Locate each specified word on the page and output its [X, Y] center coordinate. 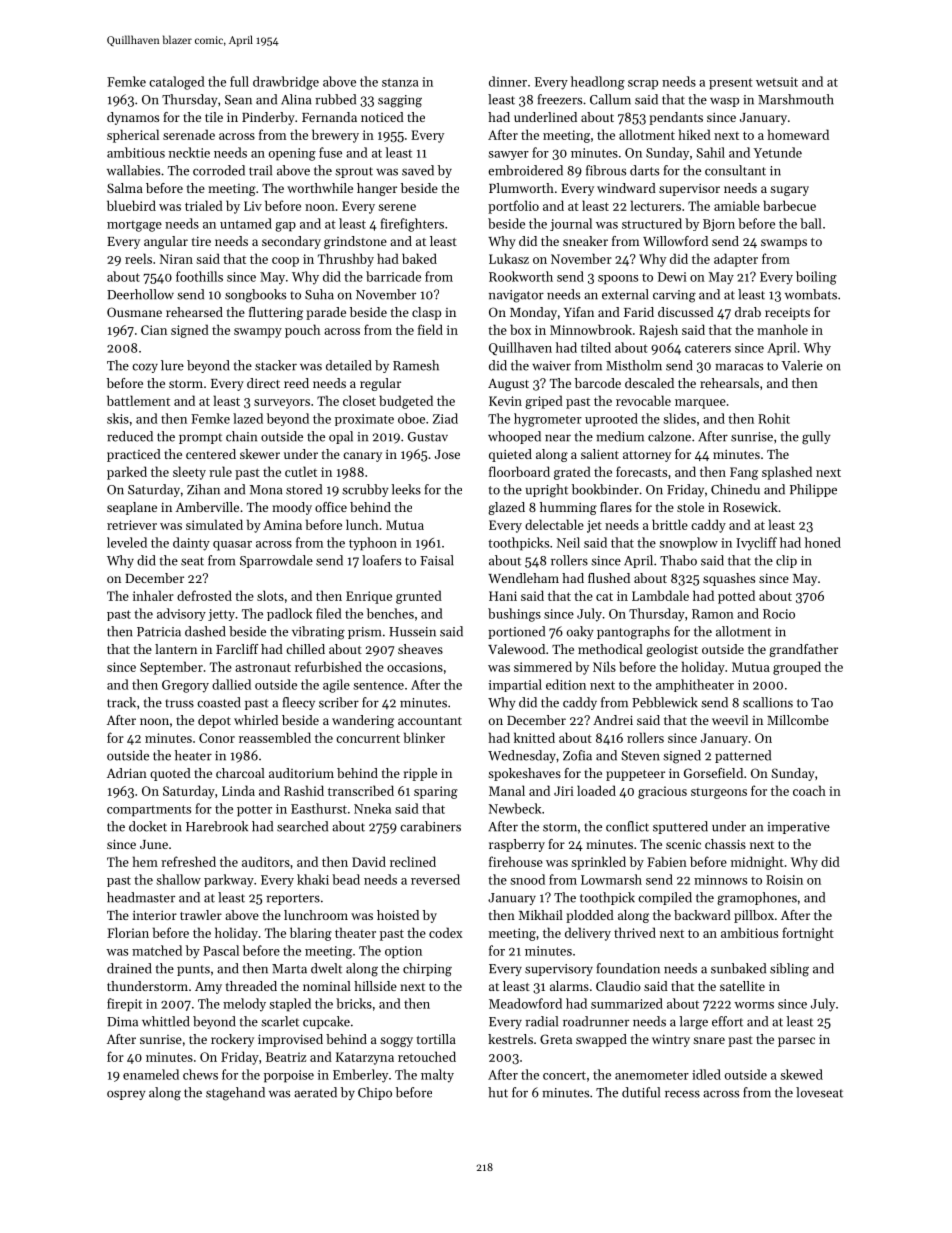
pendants [676, 118]
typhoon [373, 544]
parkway [229, 880]
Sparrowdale [276, 561]
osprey [126, 1095]
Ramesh [416, 365]
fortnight [808, 934]
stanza [400, 82]
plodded [590, 916]
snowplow [689, 544]
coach [809, 790]
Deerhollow [140, 294]
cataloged [177, 83]
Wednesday [522, 756]
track [121, 702]
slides [680, 418]
